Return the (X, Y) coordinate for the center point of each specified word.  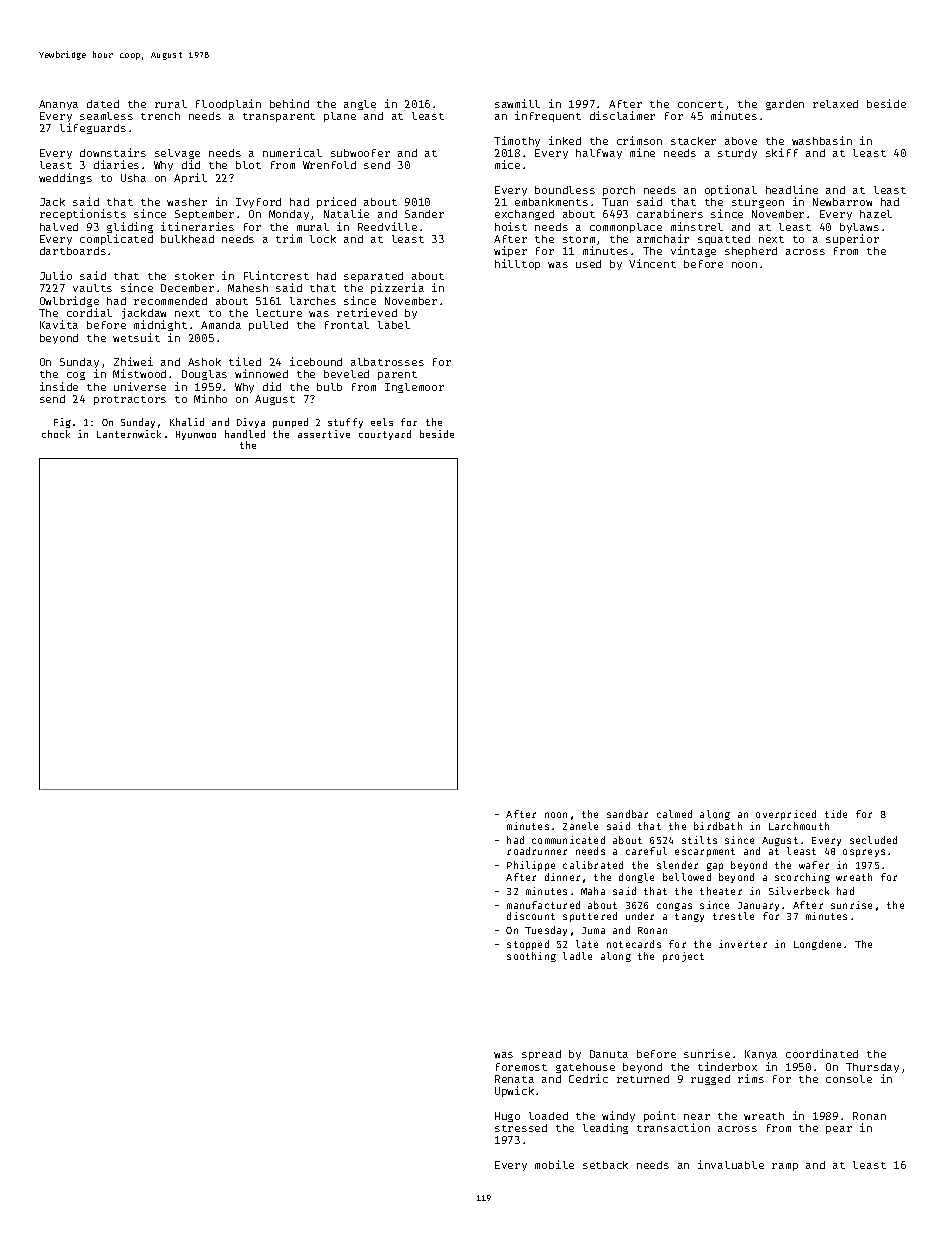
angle (360, 105)
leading (605, 1128)
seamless (106, 116)
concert (700, 104)
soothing (531, 957)
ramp (785, 1167)
